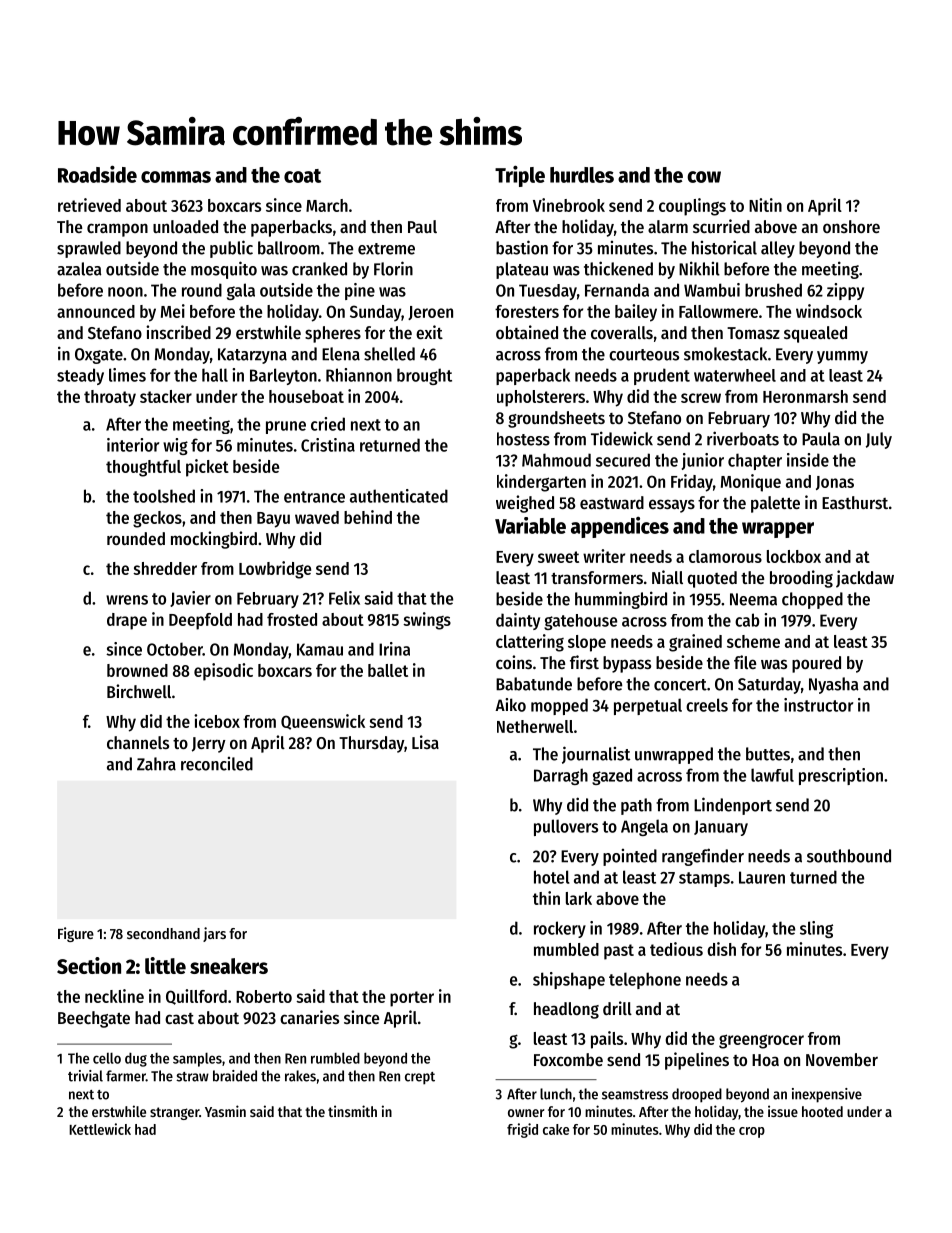 Image resolution: width=952 pixels, height=1233 pixels. I want to click on January, so click(721, 828).
